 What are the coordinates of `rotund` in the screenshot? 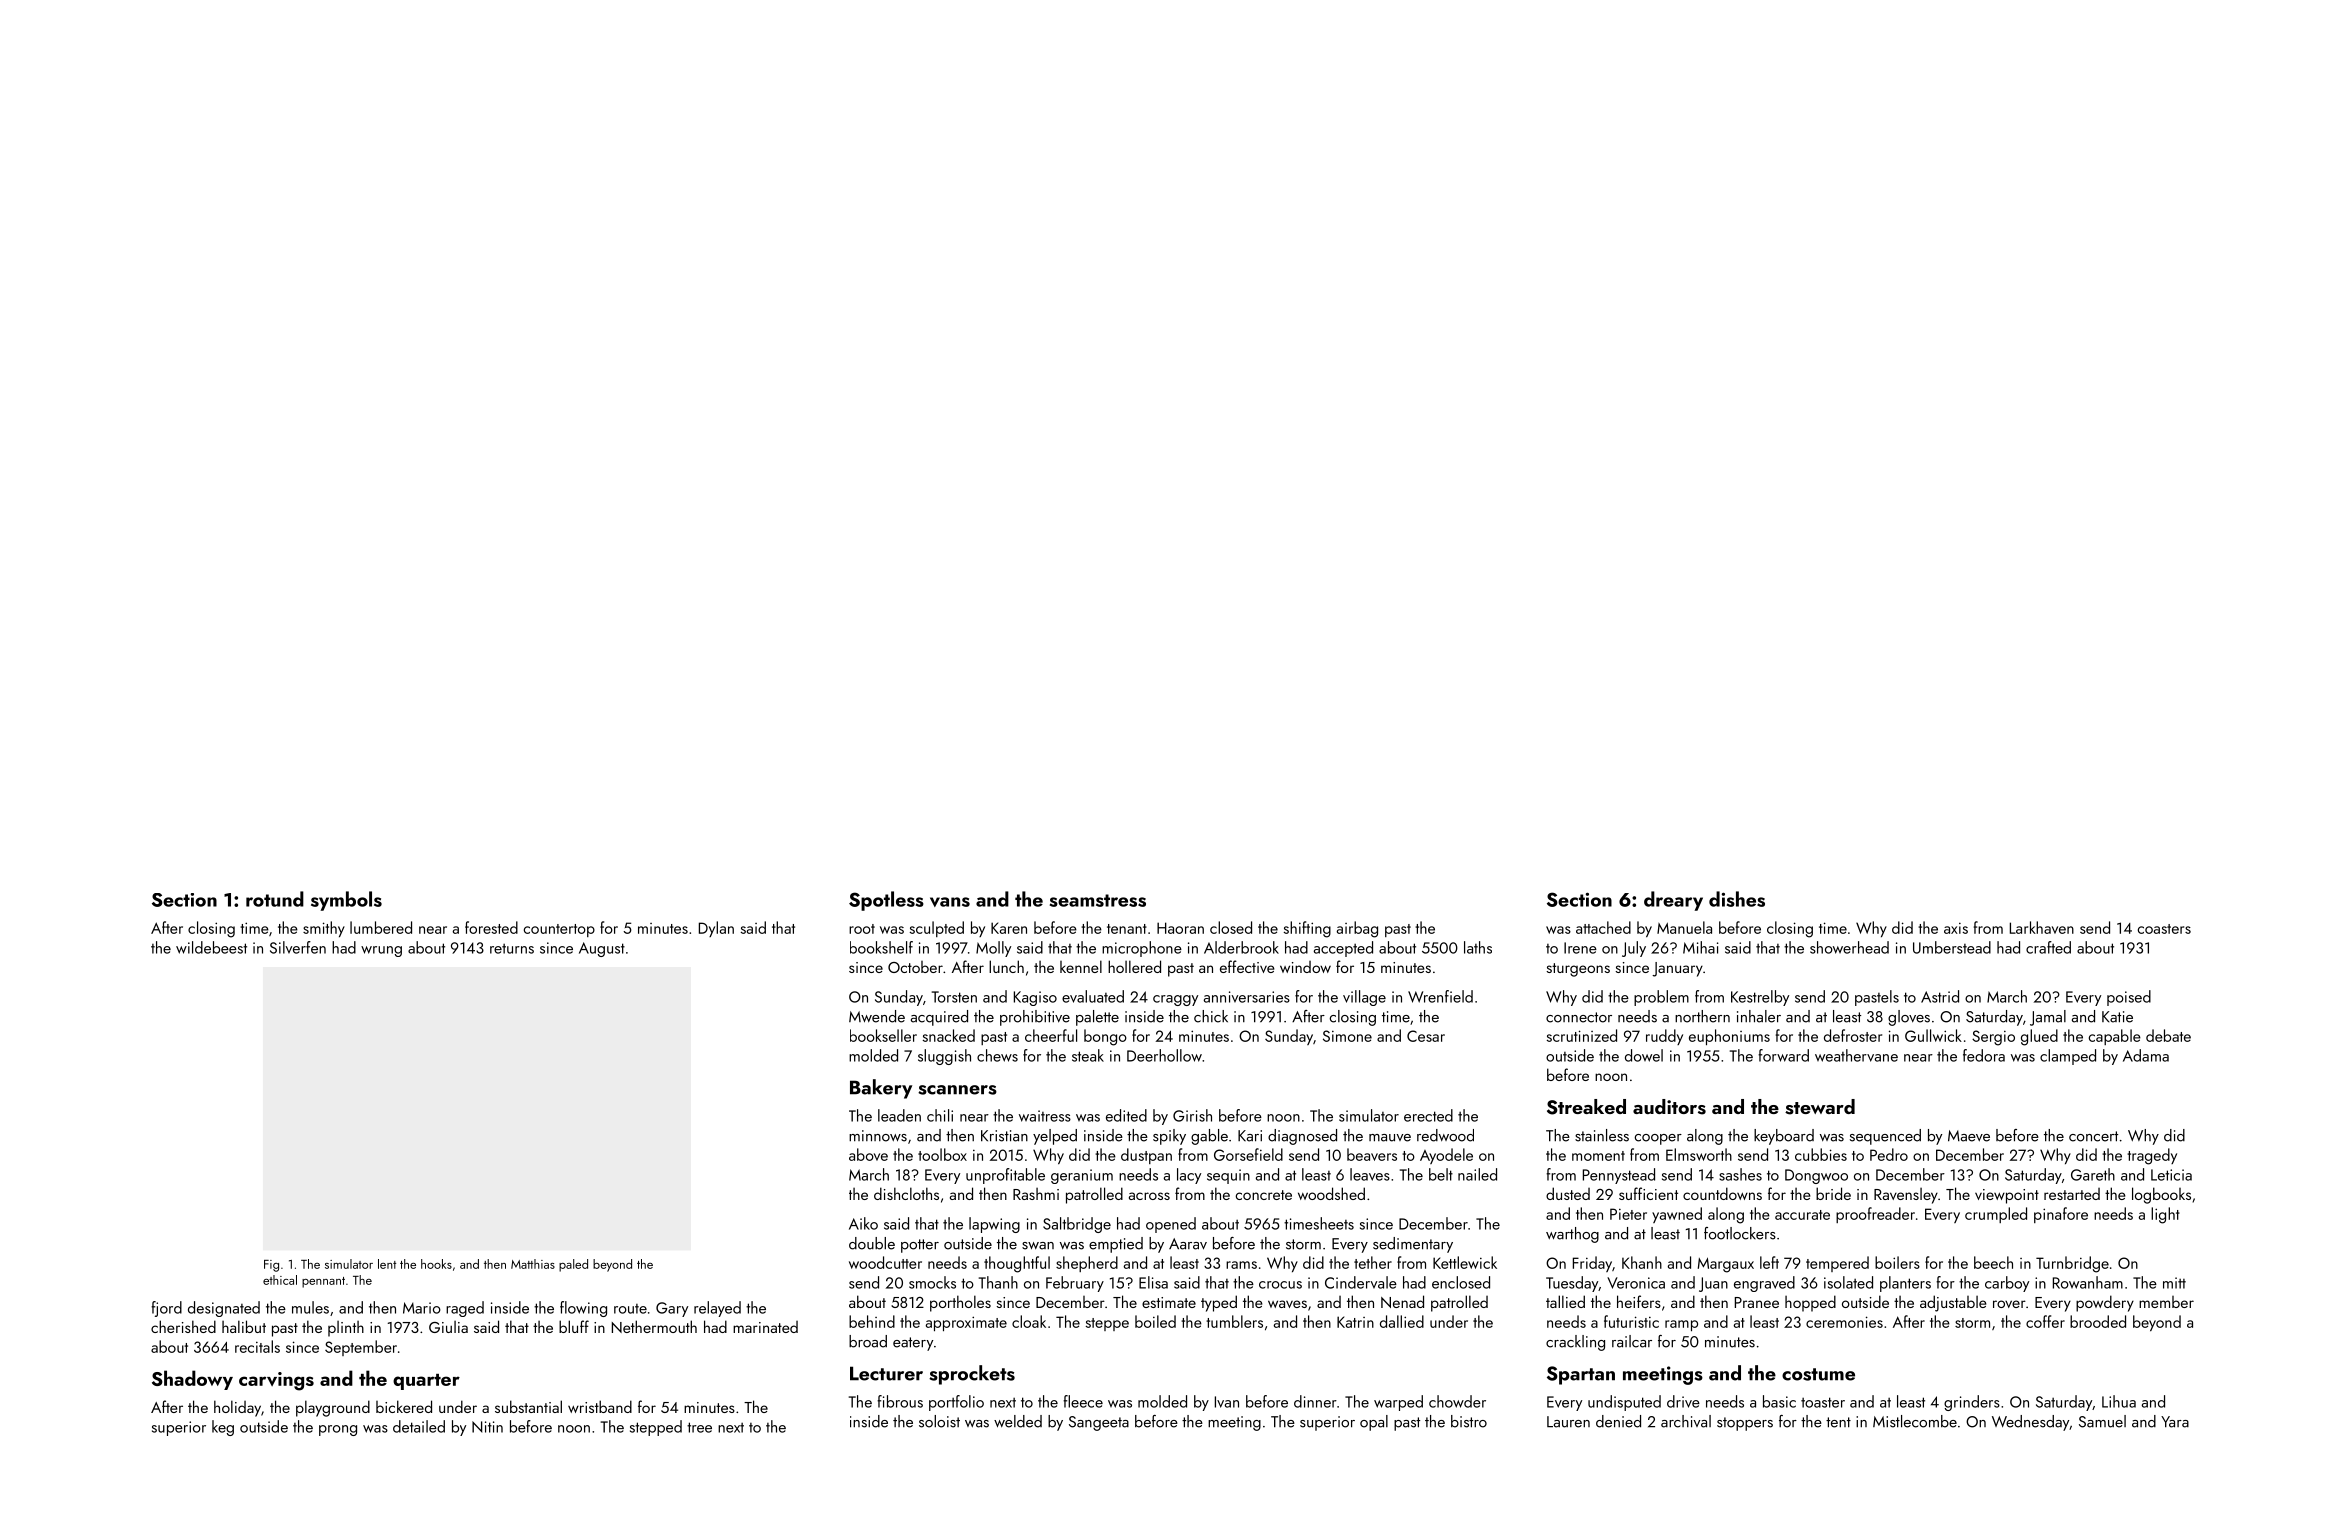 It's located at (275, 899).
